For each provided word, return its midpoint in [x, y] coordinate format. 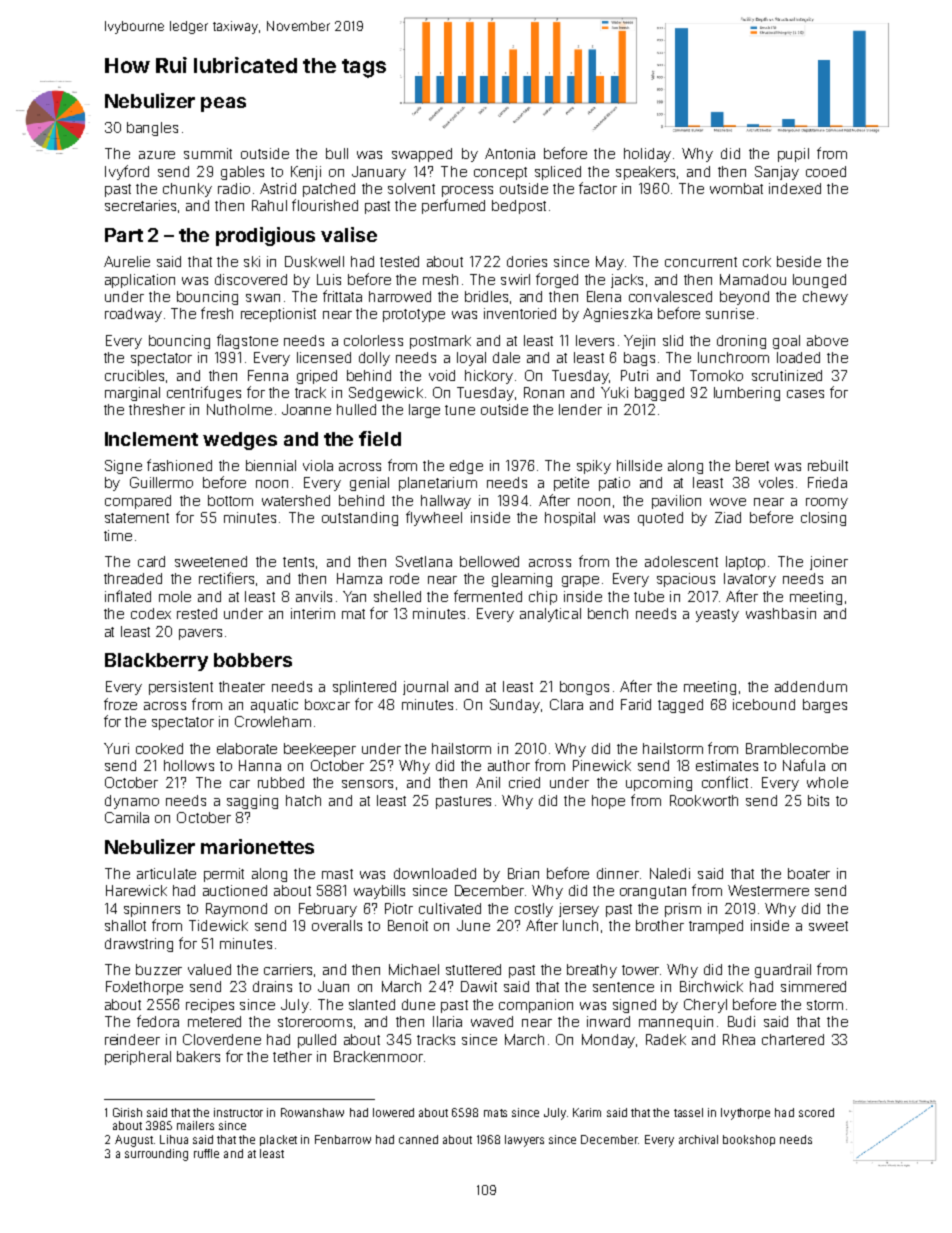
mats [495, 1113]
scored [816, 1112]
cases [805, 394]
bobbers [253, 660]
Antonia [510, 153]
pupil [793, 155]
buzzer [159, 969]
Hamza [359, 578]
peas [223, 104]
